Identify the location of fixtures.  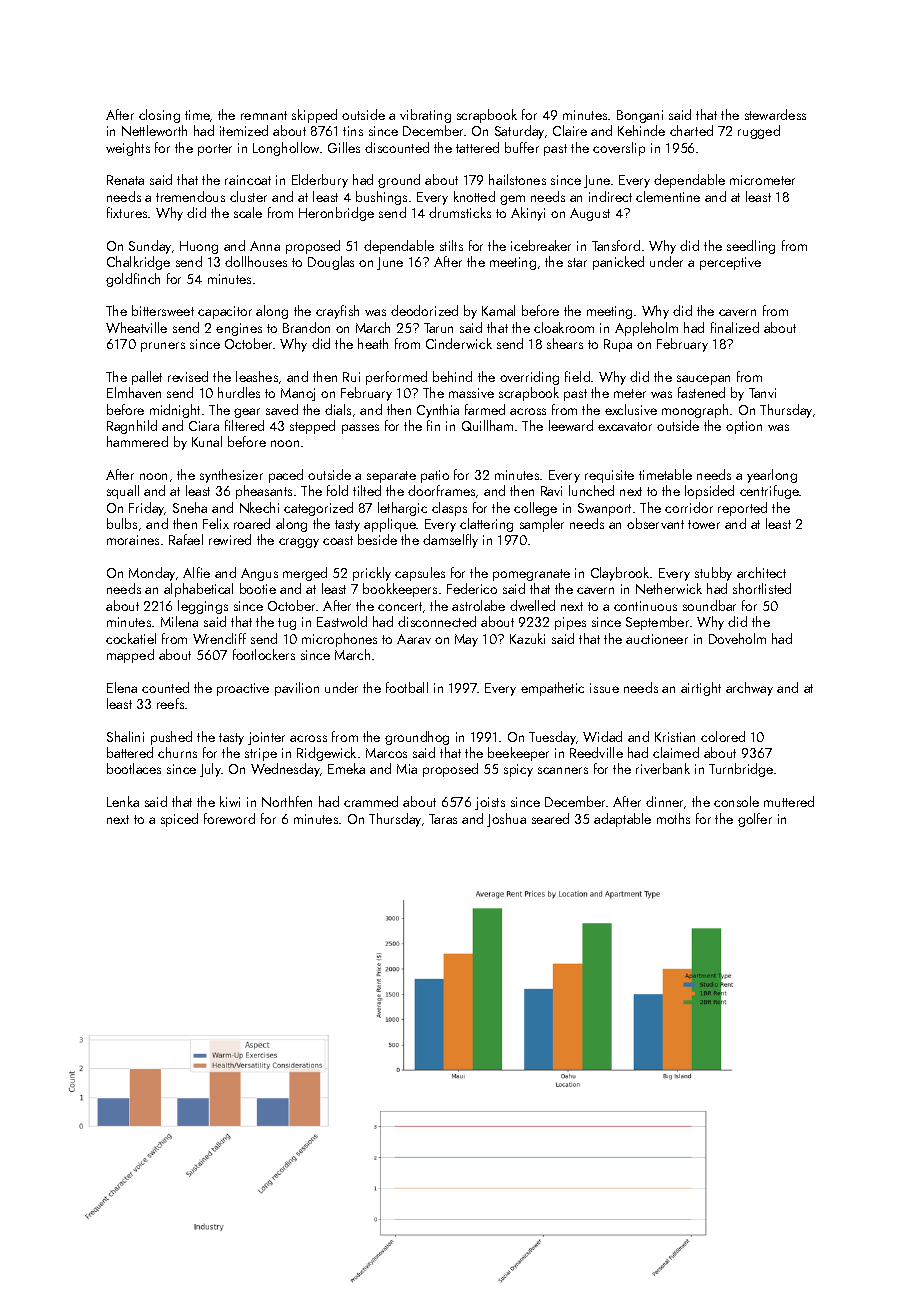
(127, 212).
